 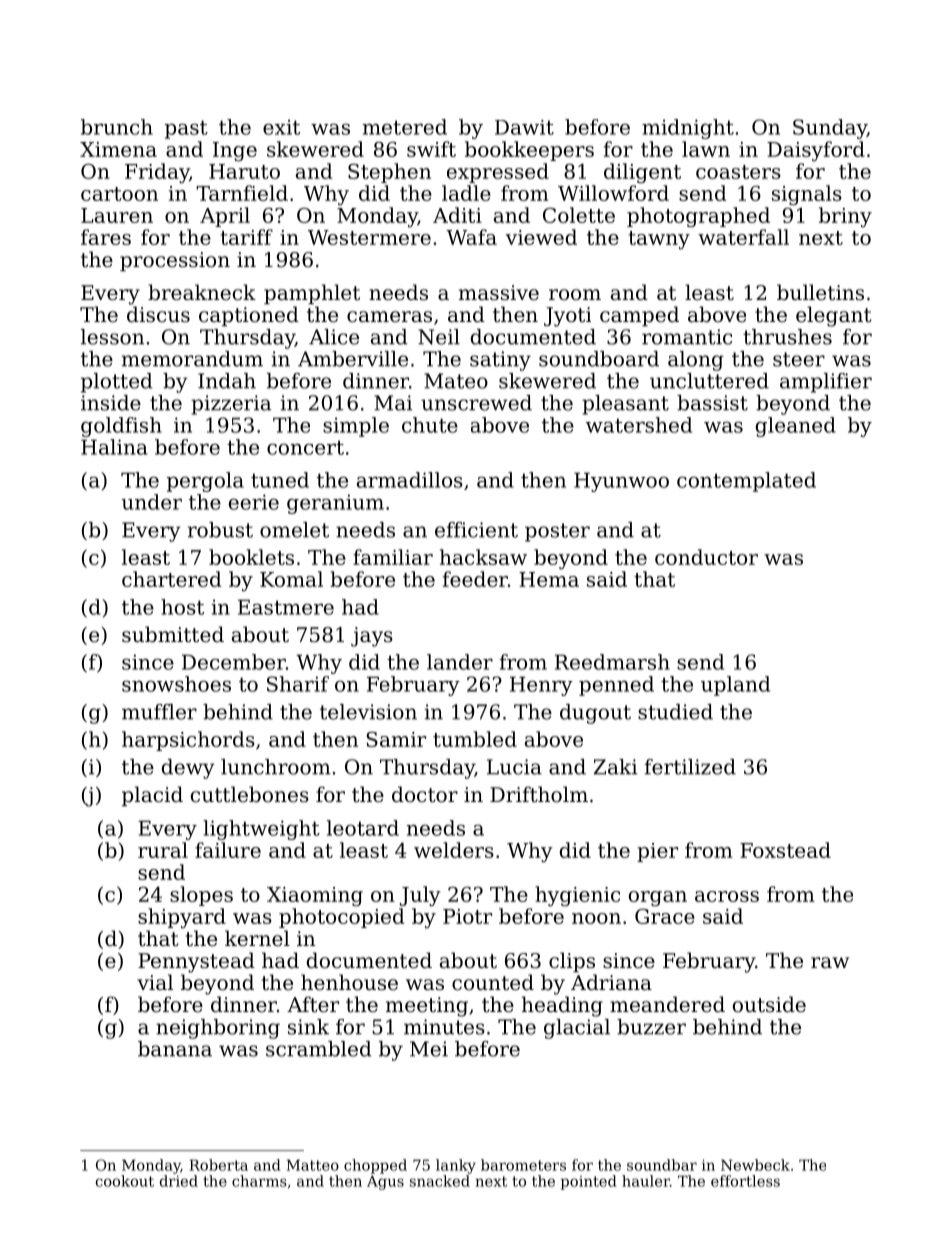 I want to click on poster, so click(x=557, y=532).
